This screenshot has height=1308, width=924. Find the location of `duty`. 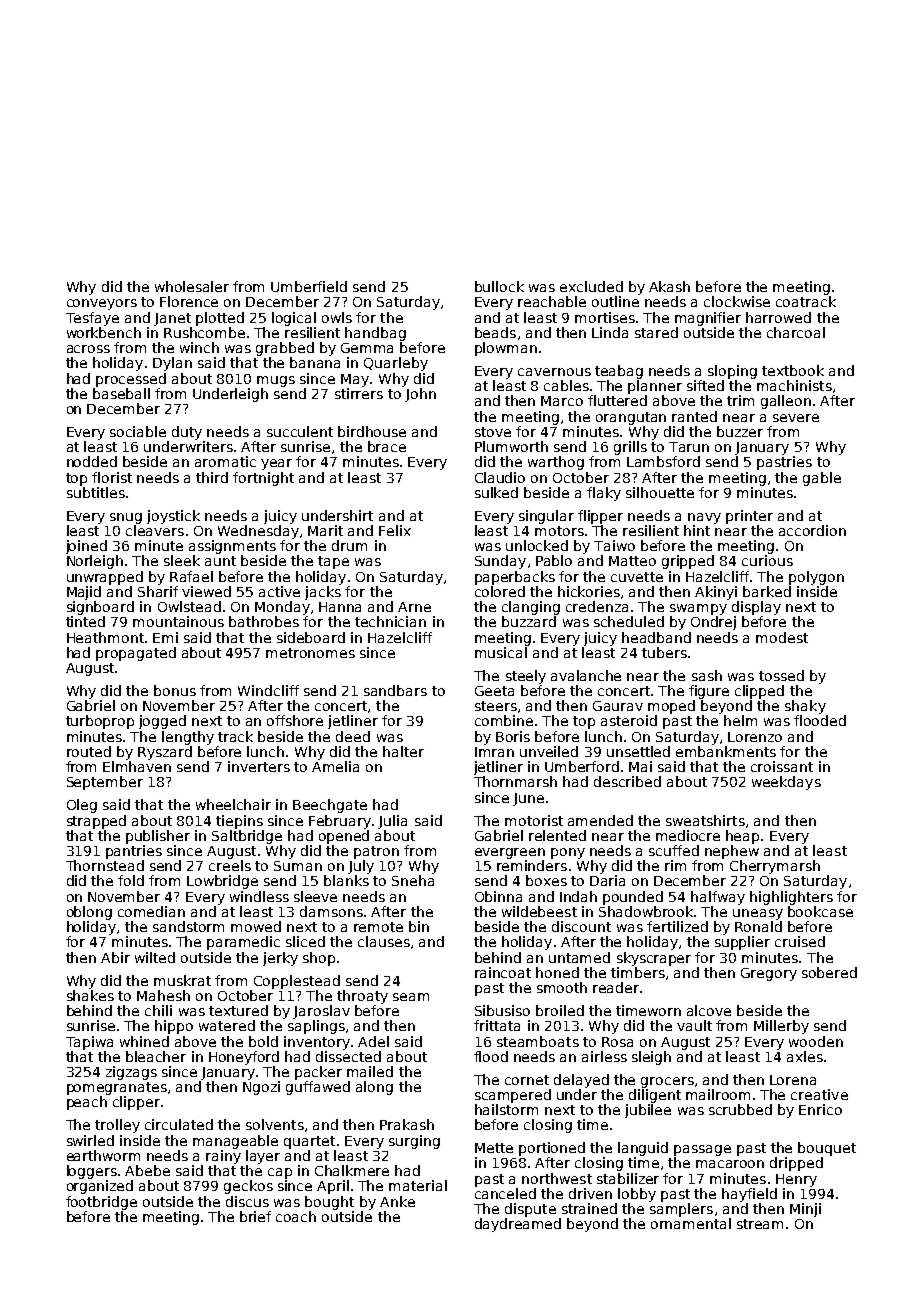

duty is located at coordinates (187, 433).
